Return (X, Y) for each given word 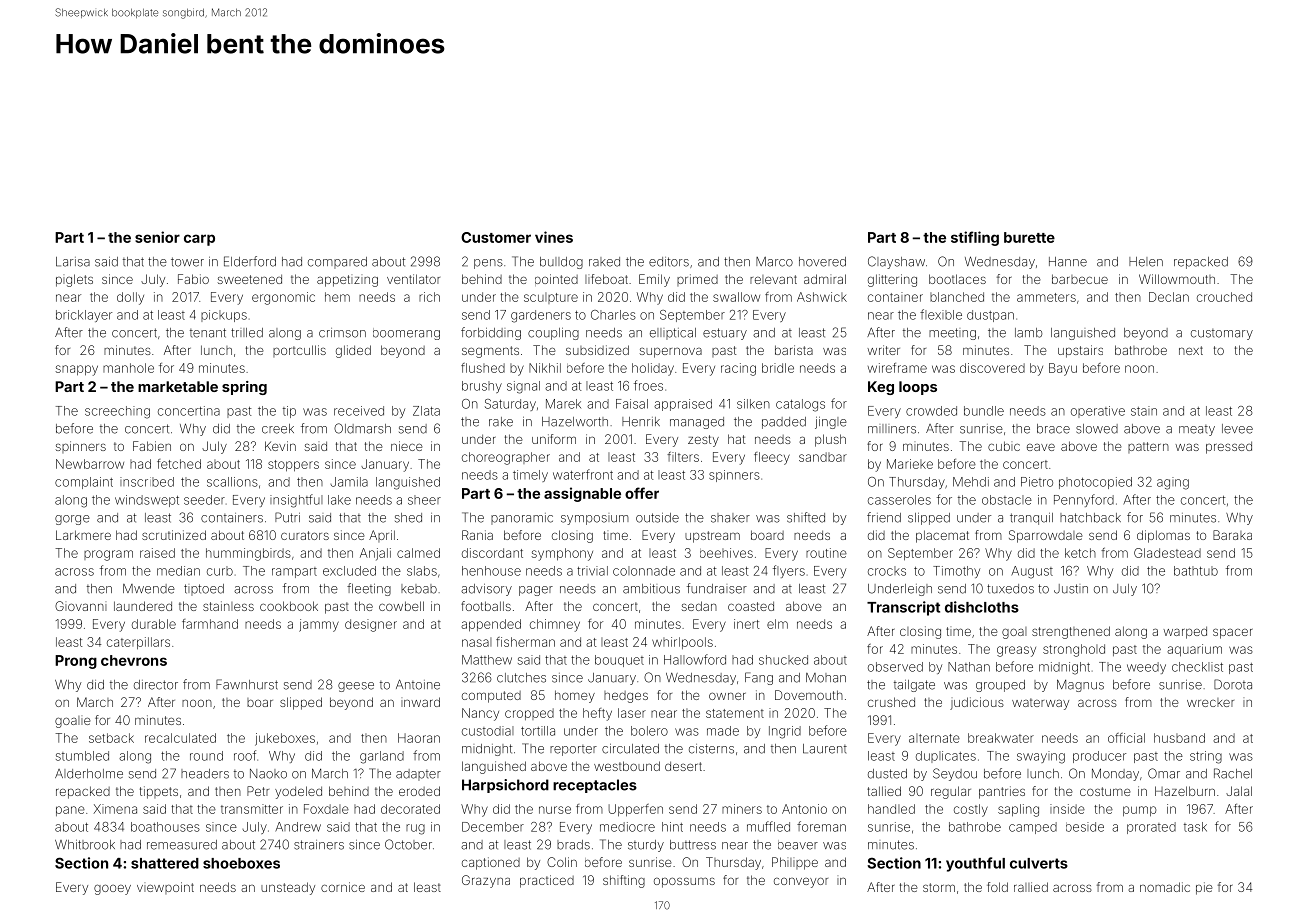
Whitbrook (85, 845)
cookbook (289, 606)
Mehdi (971, 482)
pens (488, 264)
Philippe (795, 863)
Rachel (1233, 773)
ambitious (651, 589)
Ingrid (785, 732)
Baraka (1232, 535)
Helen (1146, 262)
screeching (117, 412)
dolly (130, 298)
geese (356, 687)
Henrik (641, 422)
